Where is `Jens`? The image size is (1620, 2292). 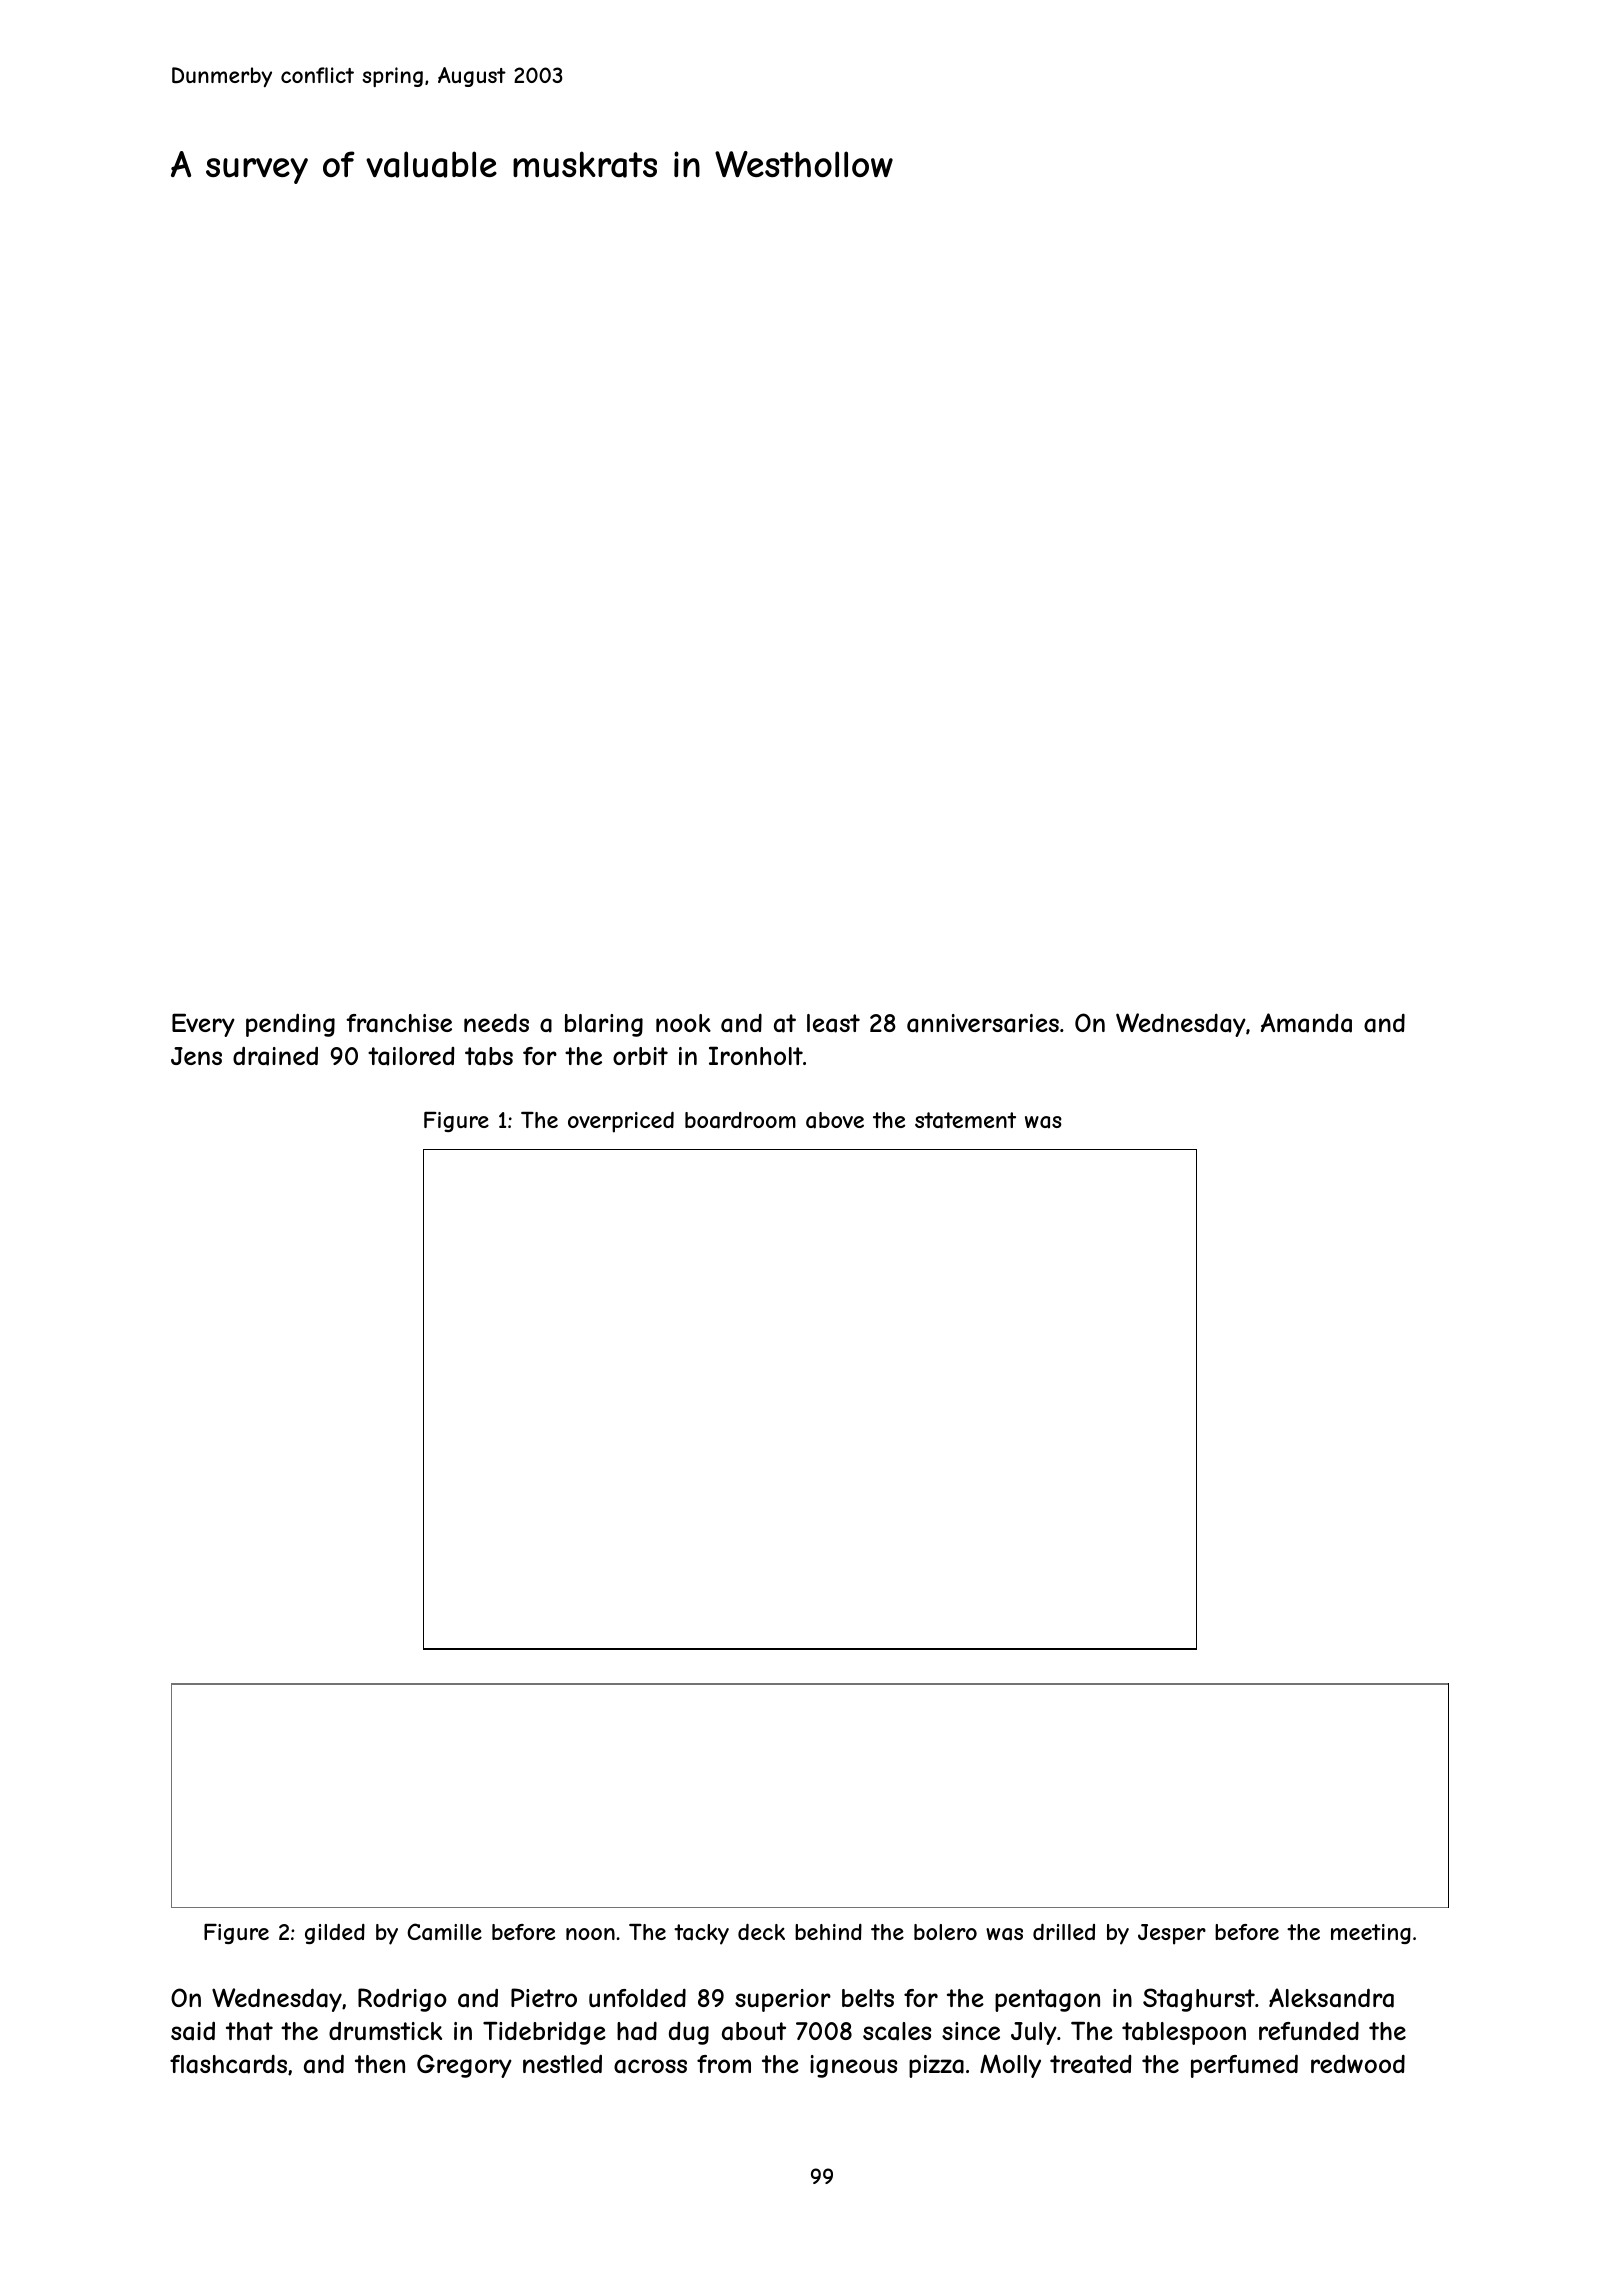 Jens is located at coordinates (196, 1056).
